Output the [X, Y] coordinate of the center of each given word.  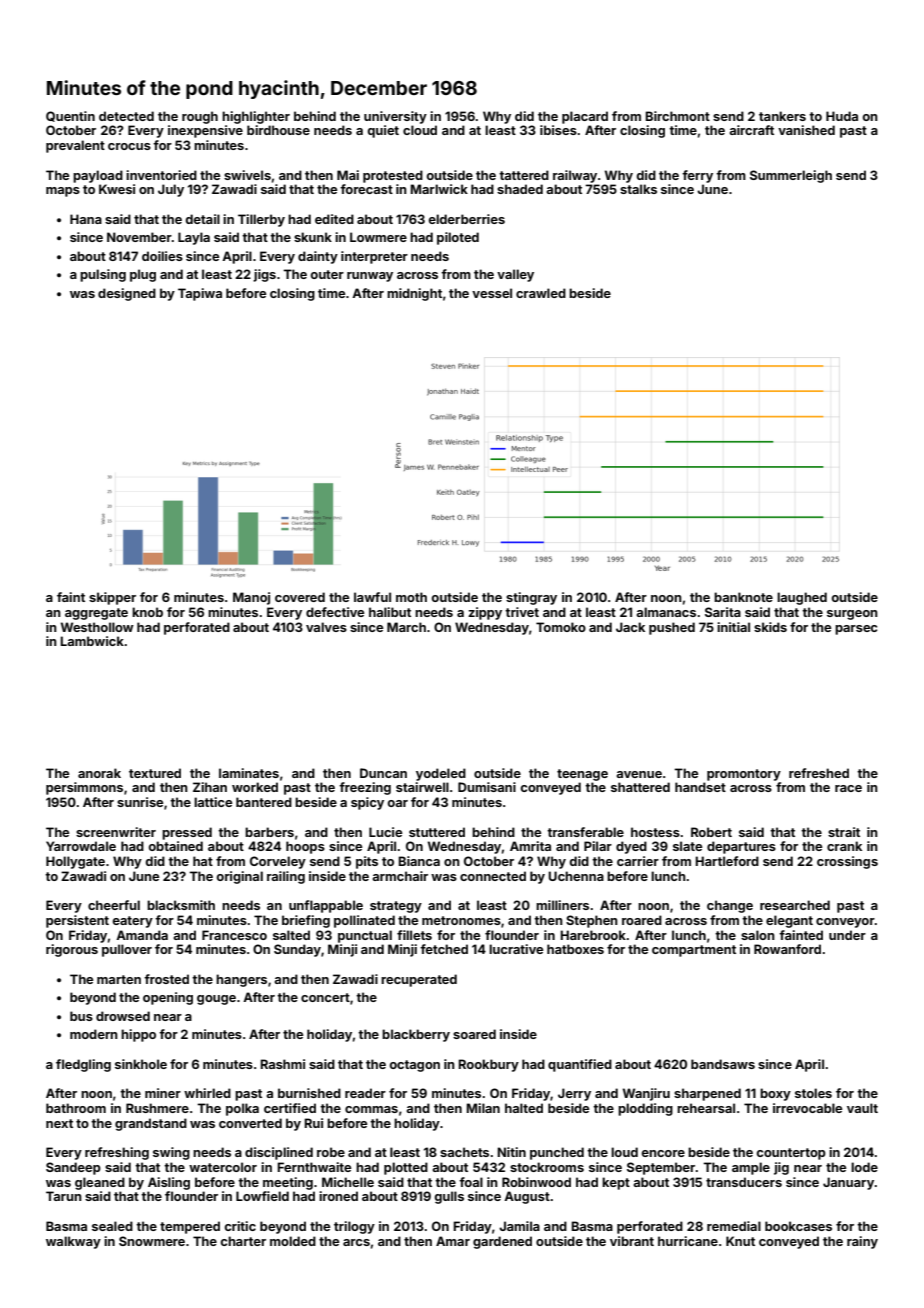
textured [155, 773]
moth [411, 597]
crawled [541, 293]
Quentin [70, 116]
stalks [638, 189]
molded [293, 1241]
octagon [414, 1066]
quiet [383, 131]
